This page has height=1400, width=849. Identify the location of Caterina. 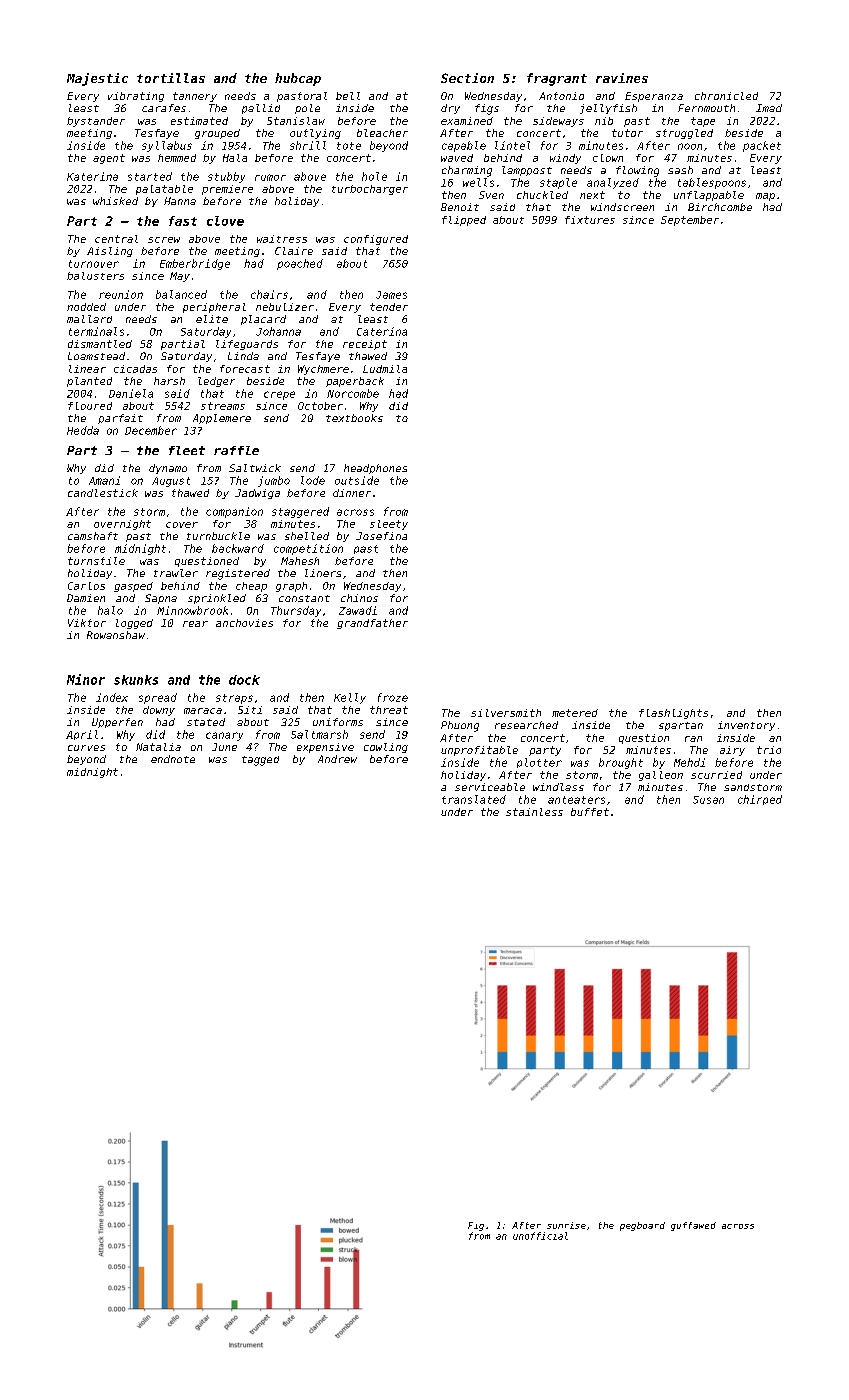
(382, 331).
